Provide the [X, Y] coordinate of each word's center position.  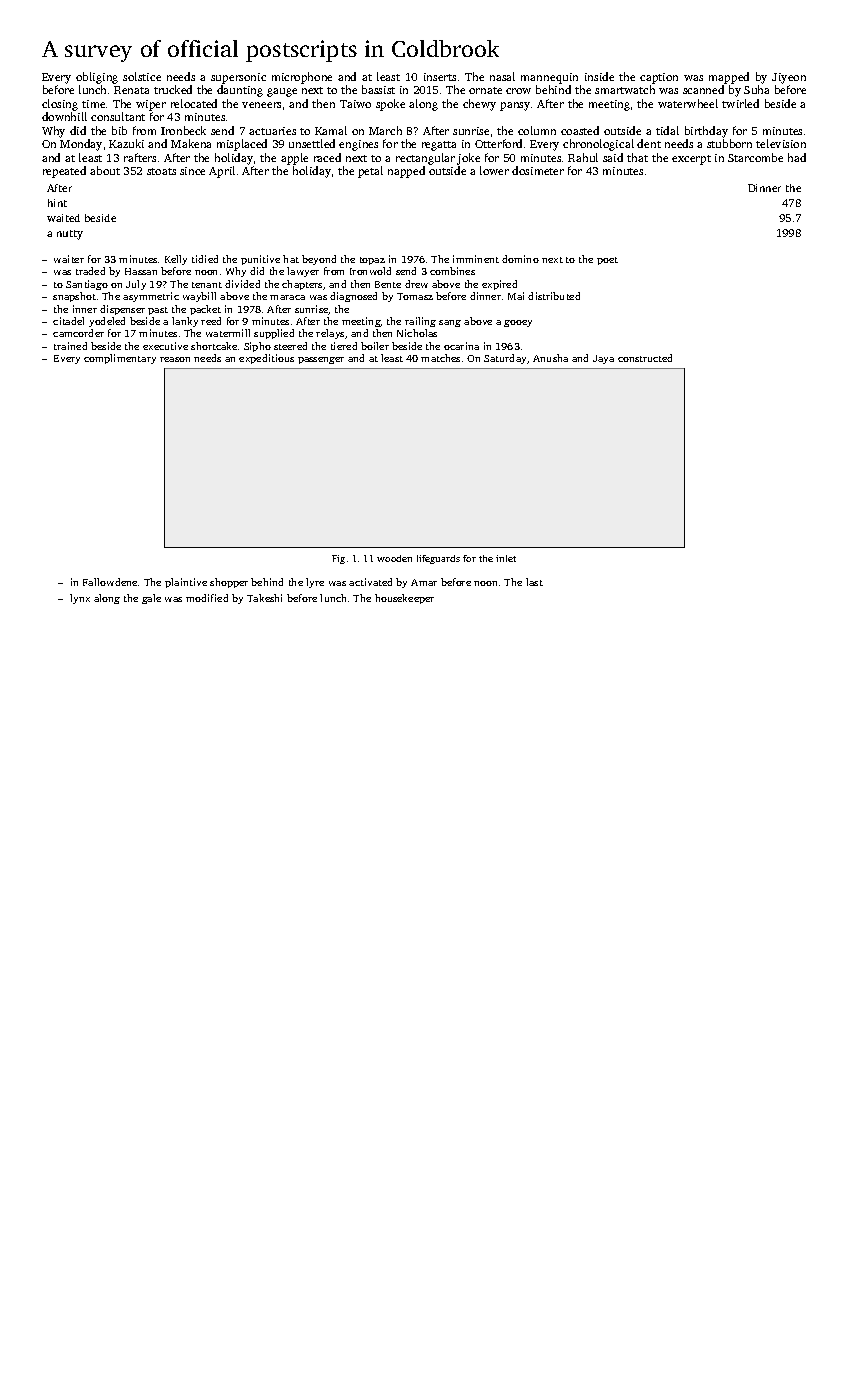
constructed [645, 358]
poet [607, 261]
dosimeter [538, 170]
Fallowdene [110, 582]
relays [330, 334]
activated [370, 582]
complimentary [120, 359]
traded [90, 271]
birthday [706, 132]
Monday [81, 145]
